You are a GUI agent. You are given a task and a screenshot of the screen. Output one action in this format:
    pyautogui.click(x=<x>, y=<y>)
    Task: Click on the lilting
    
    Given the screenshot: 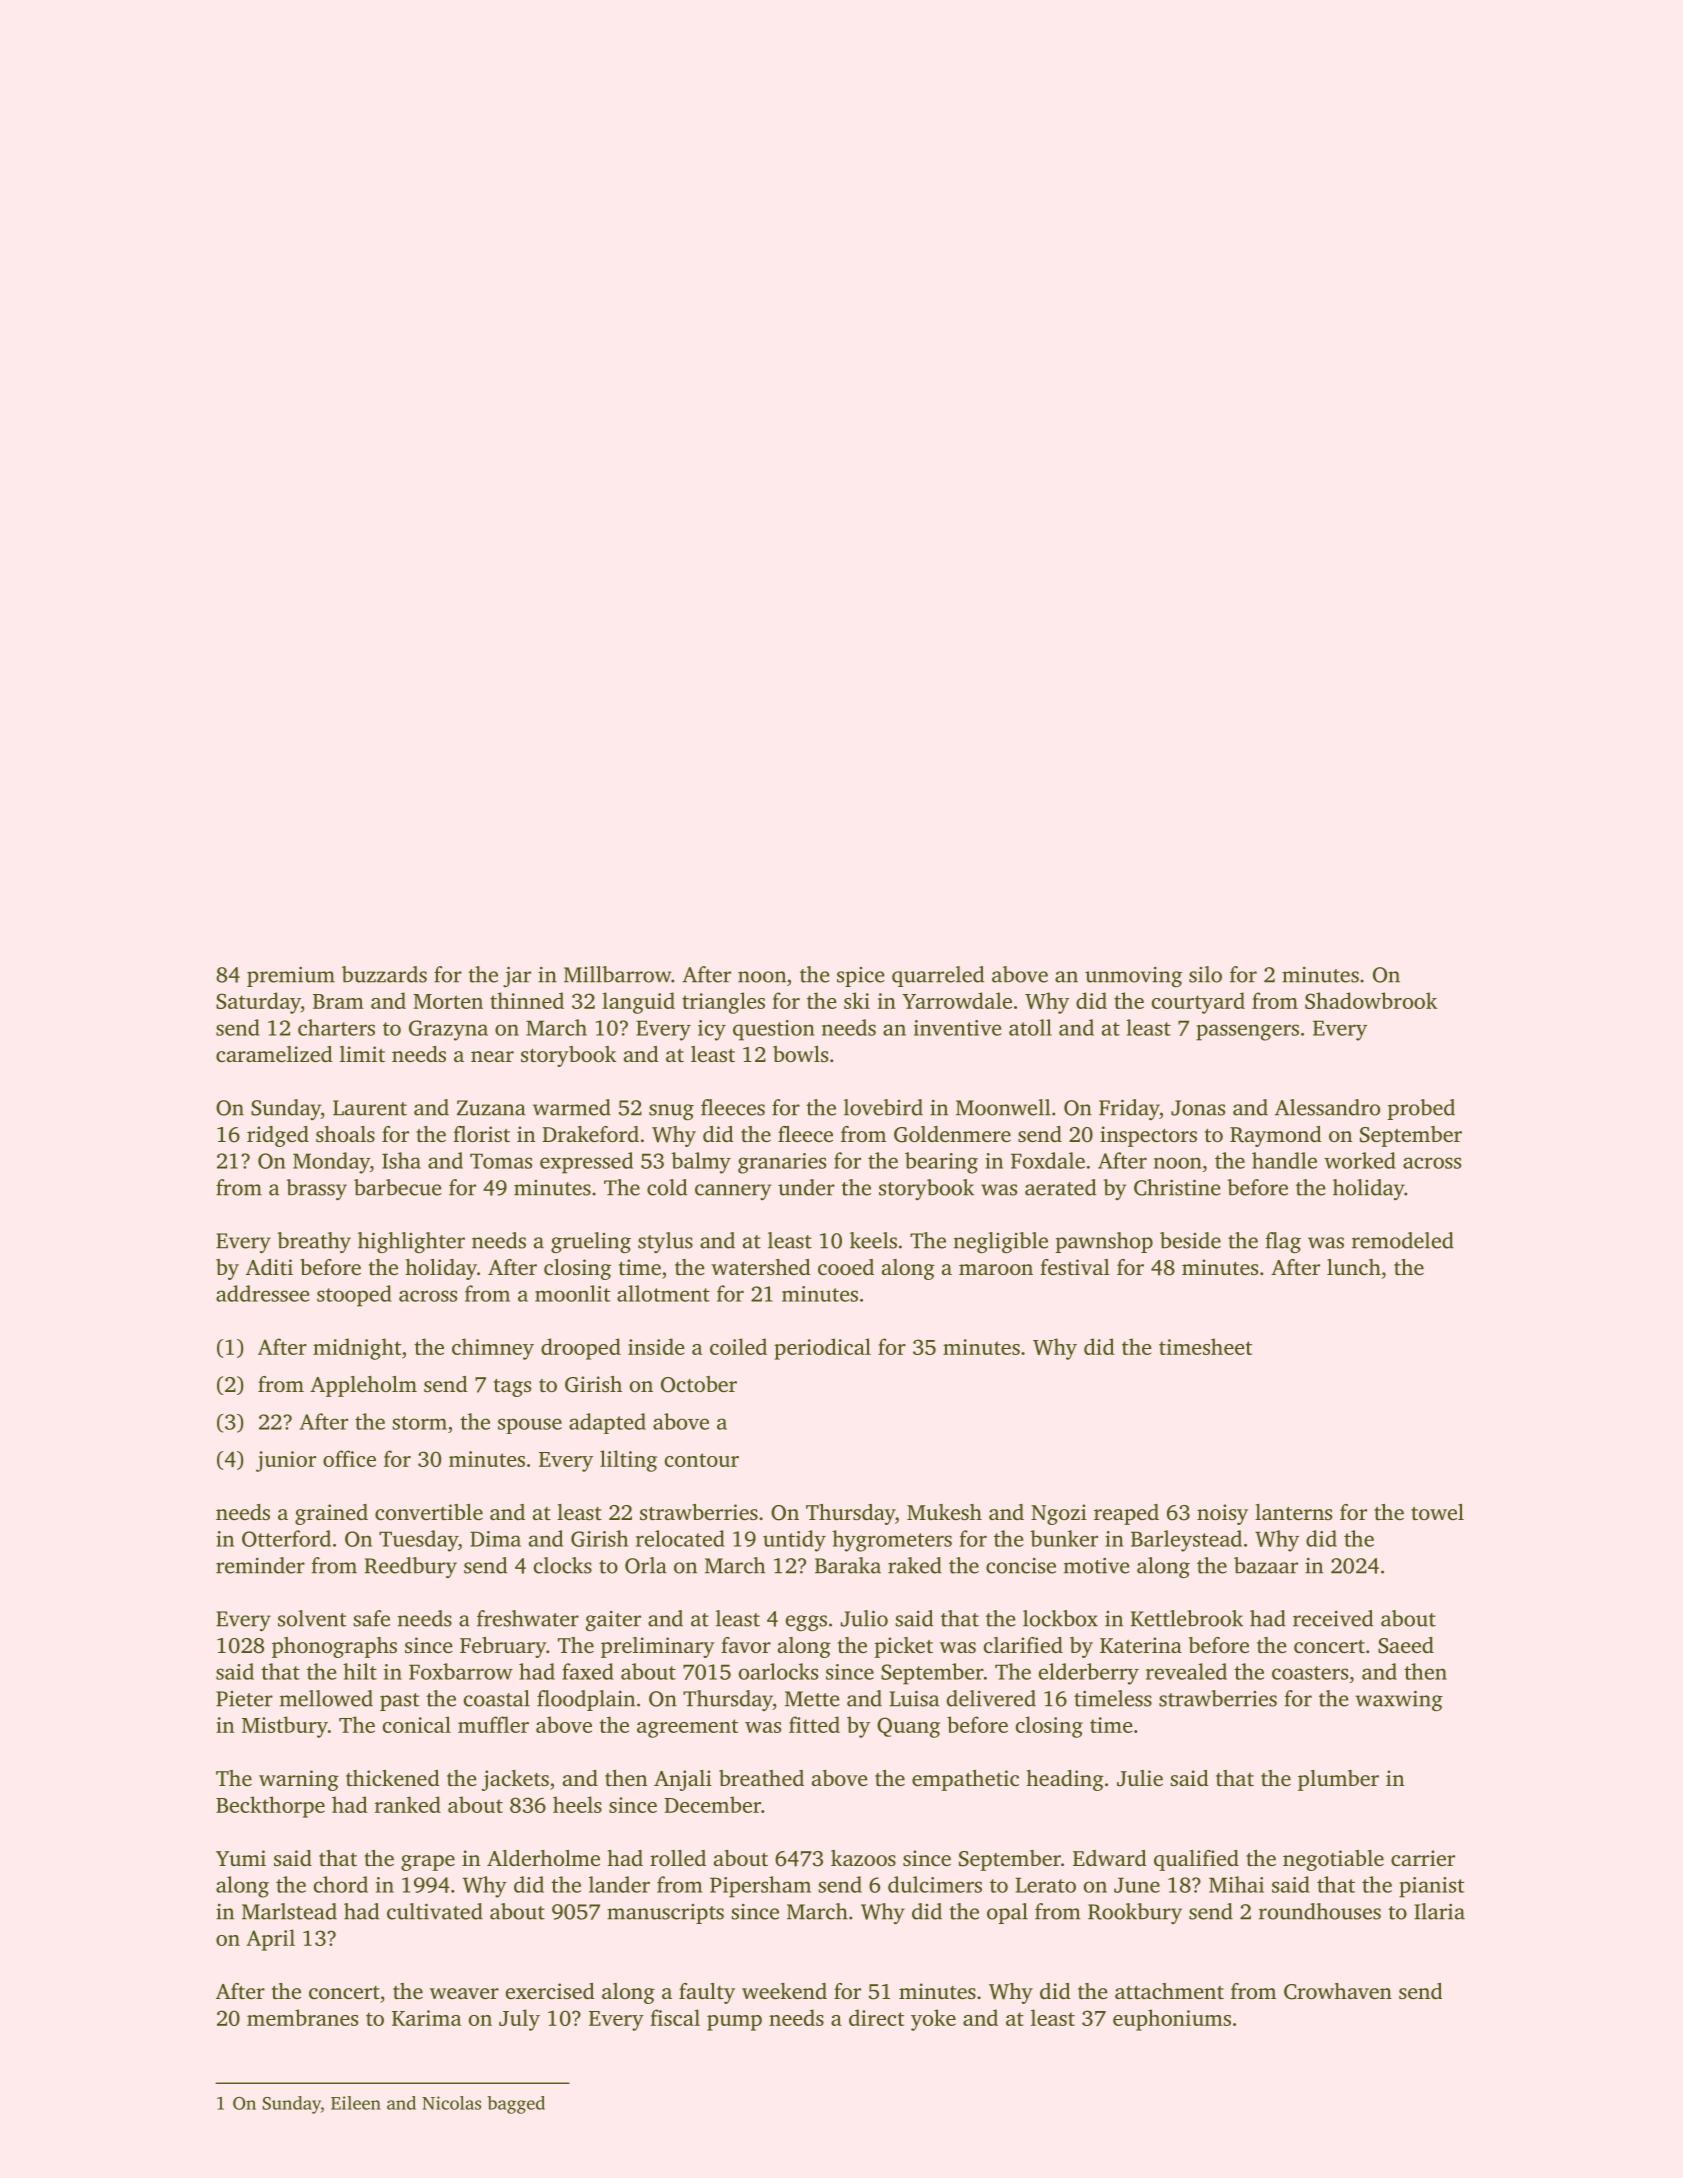 What is the action you would take?
    pyautogui.click(x=628, y=1461)
